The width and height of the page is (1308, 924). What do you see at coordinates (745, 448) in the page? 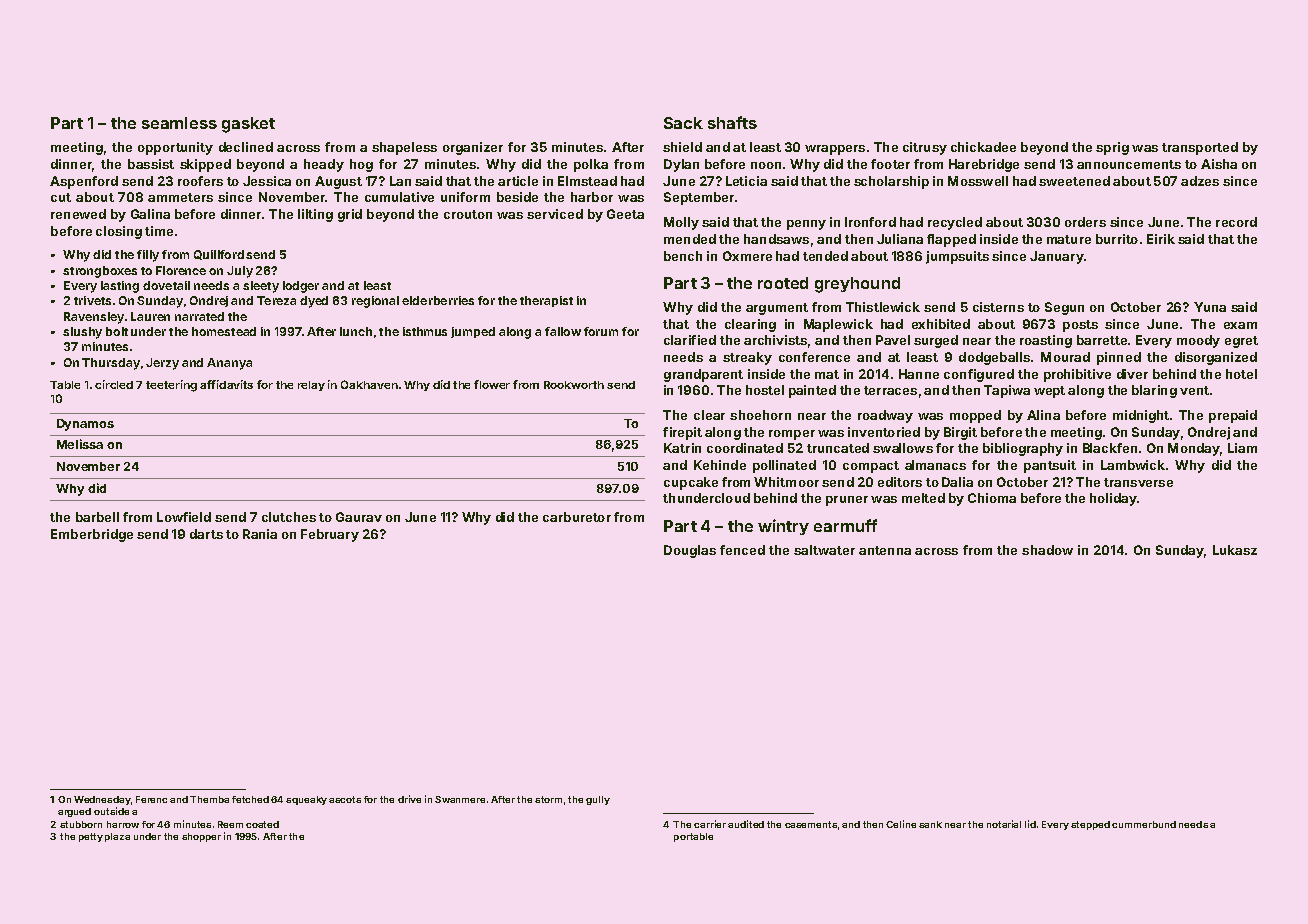
I see `coordinated` at bounding box center [745, 448].
